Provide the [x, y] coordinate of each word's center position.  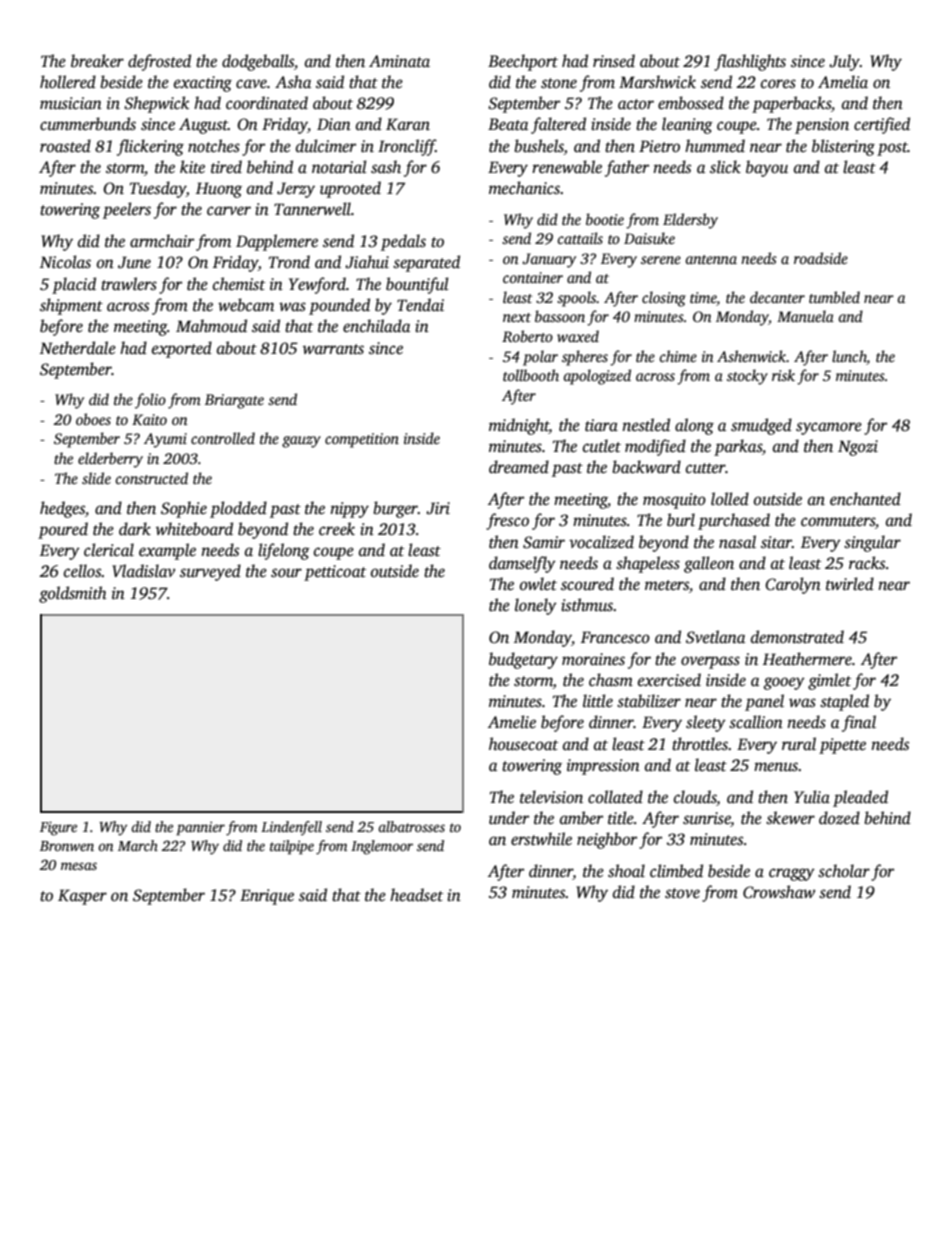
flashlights [750, 62]
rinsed [614, 61]
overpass [710, 662]
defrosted [159, 62]
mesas [79, 866]
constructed [151, 478]
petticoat [335, 573]
